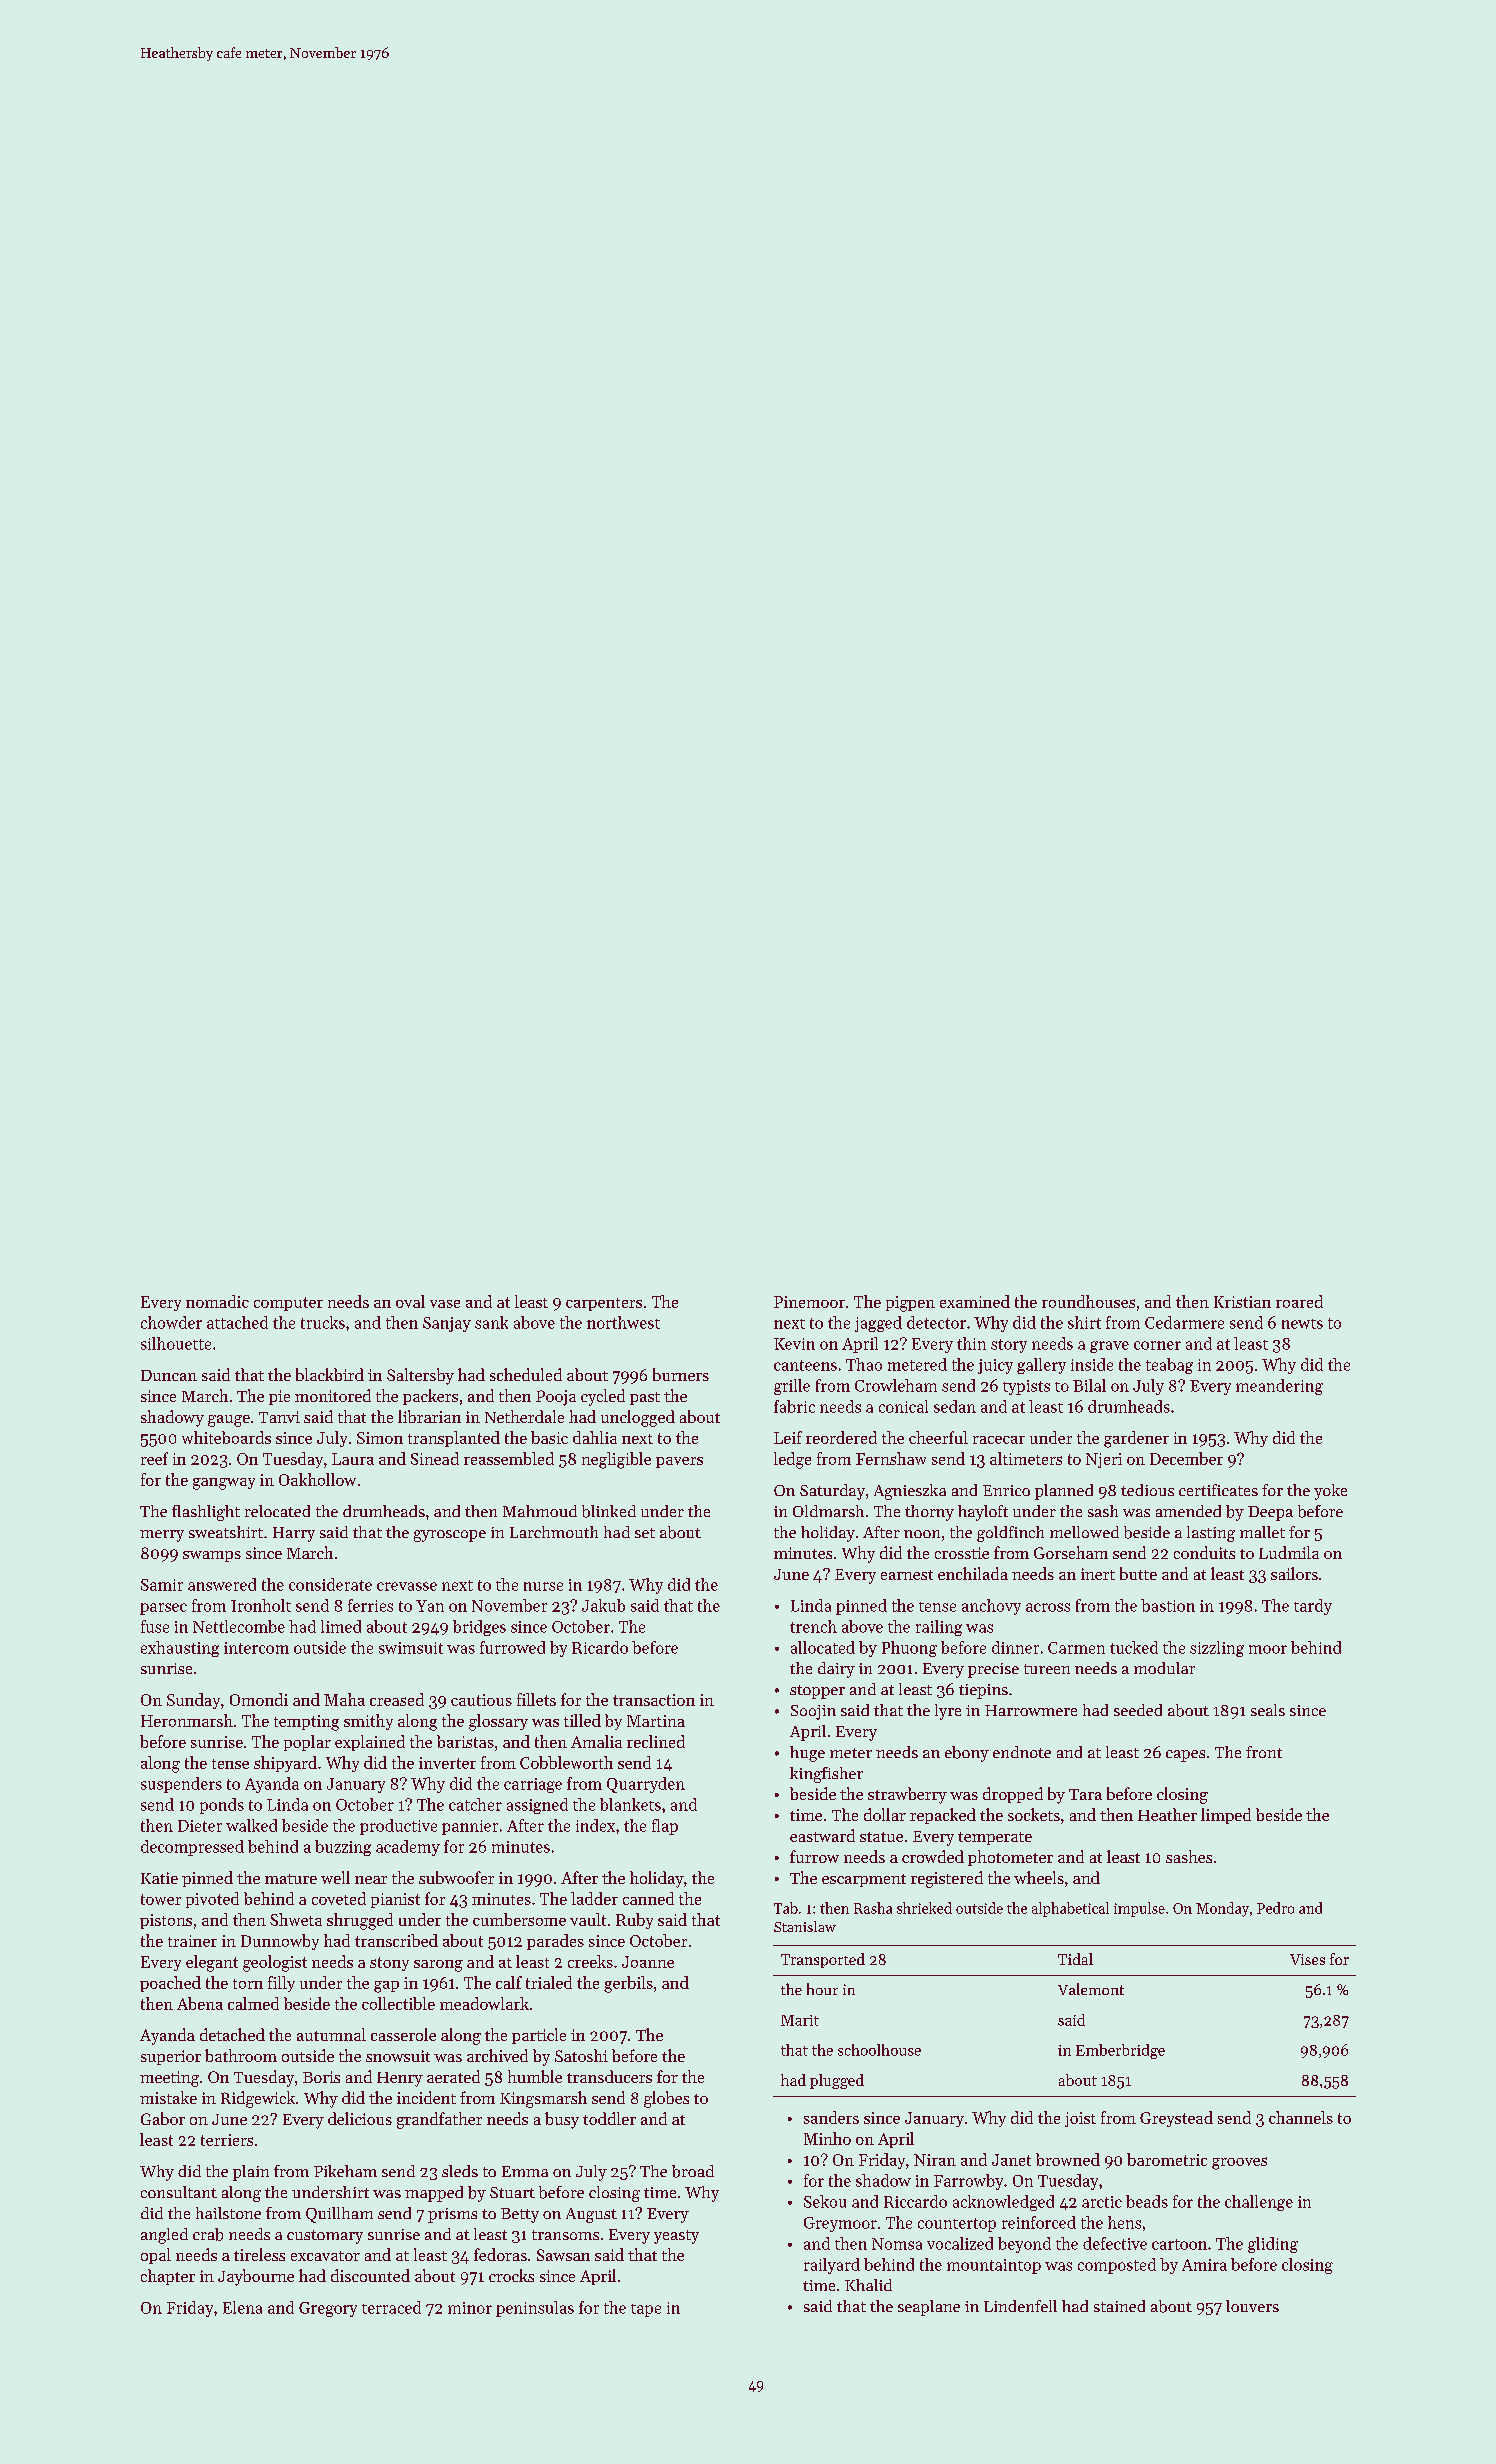  Describe the element at coordinates (1307, 1959) in the page. I see `Vises` at that location.
